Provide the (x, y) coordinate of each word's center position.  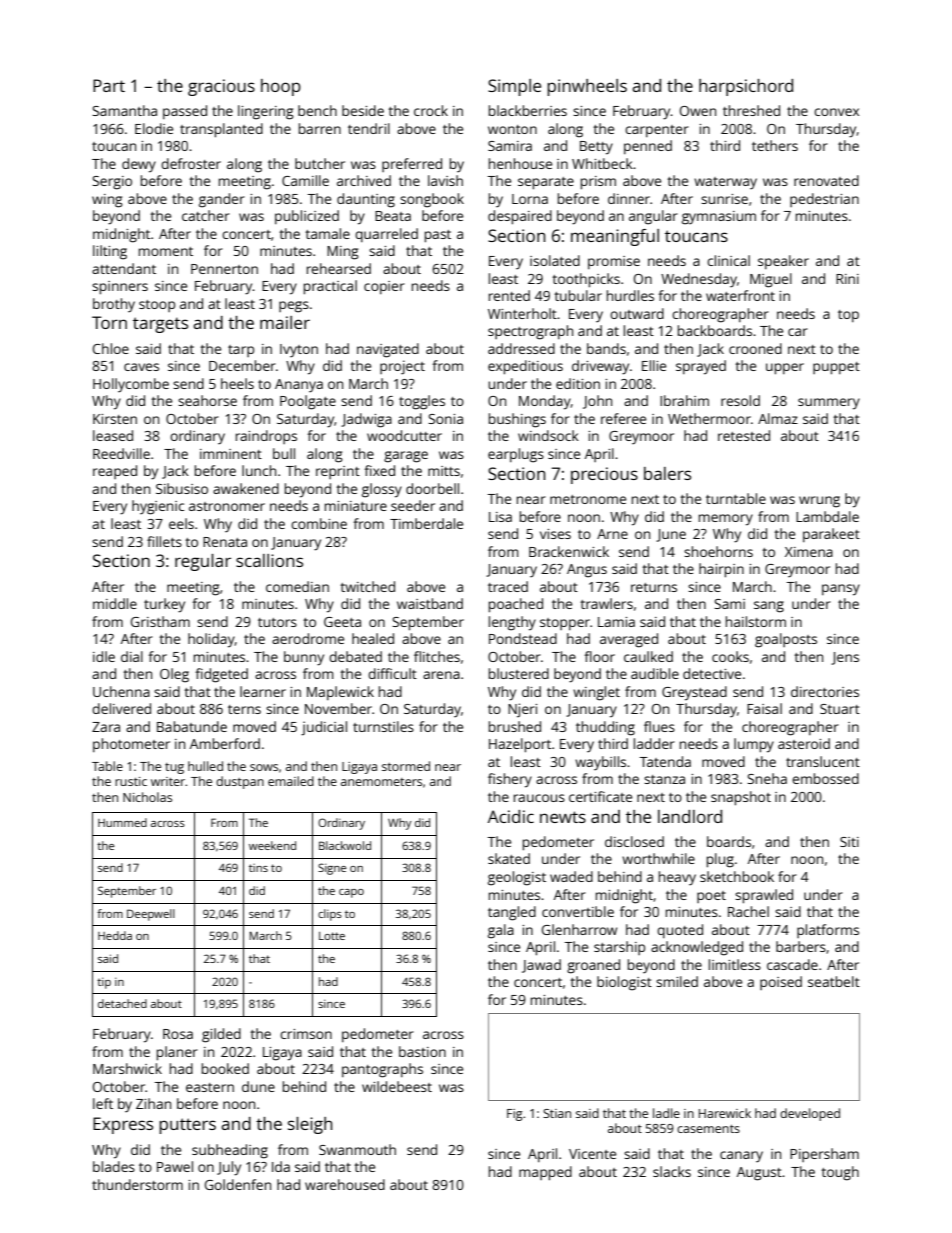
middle (115, 603)
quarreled (386, 235)
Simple (514, 87)
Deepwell (151, 915)
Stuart (840, 709)
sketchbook (737, 876)
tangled (512, 913)
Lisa (500, 517)
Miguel (771, 280)
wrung (819, 502)
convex (836, 112)
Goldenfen (238, 1184)
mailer (285, 322)
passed (185, 112)
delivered (121, 708)
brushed (515, 726)
